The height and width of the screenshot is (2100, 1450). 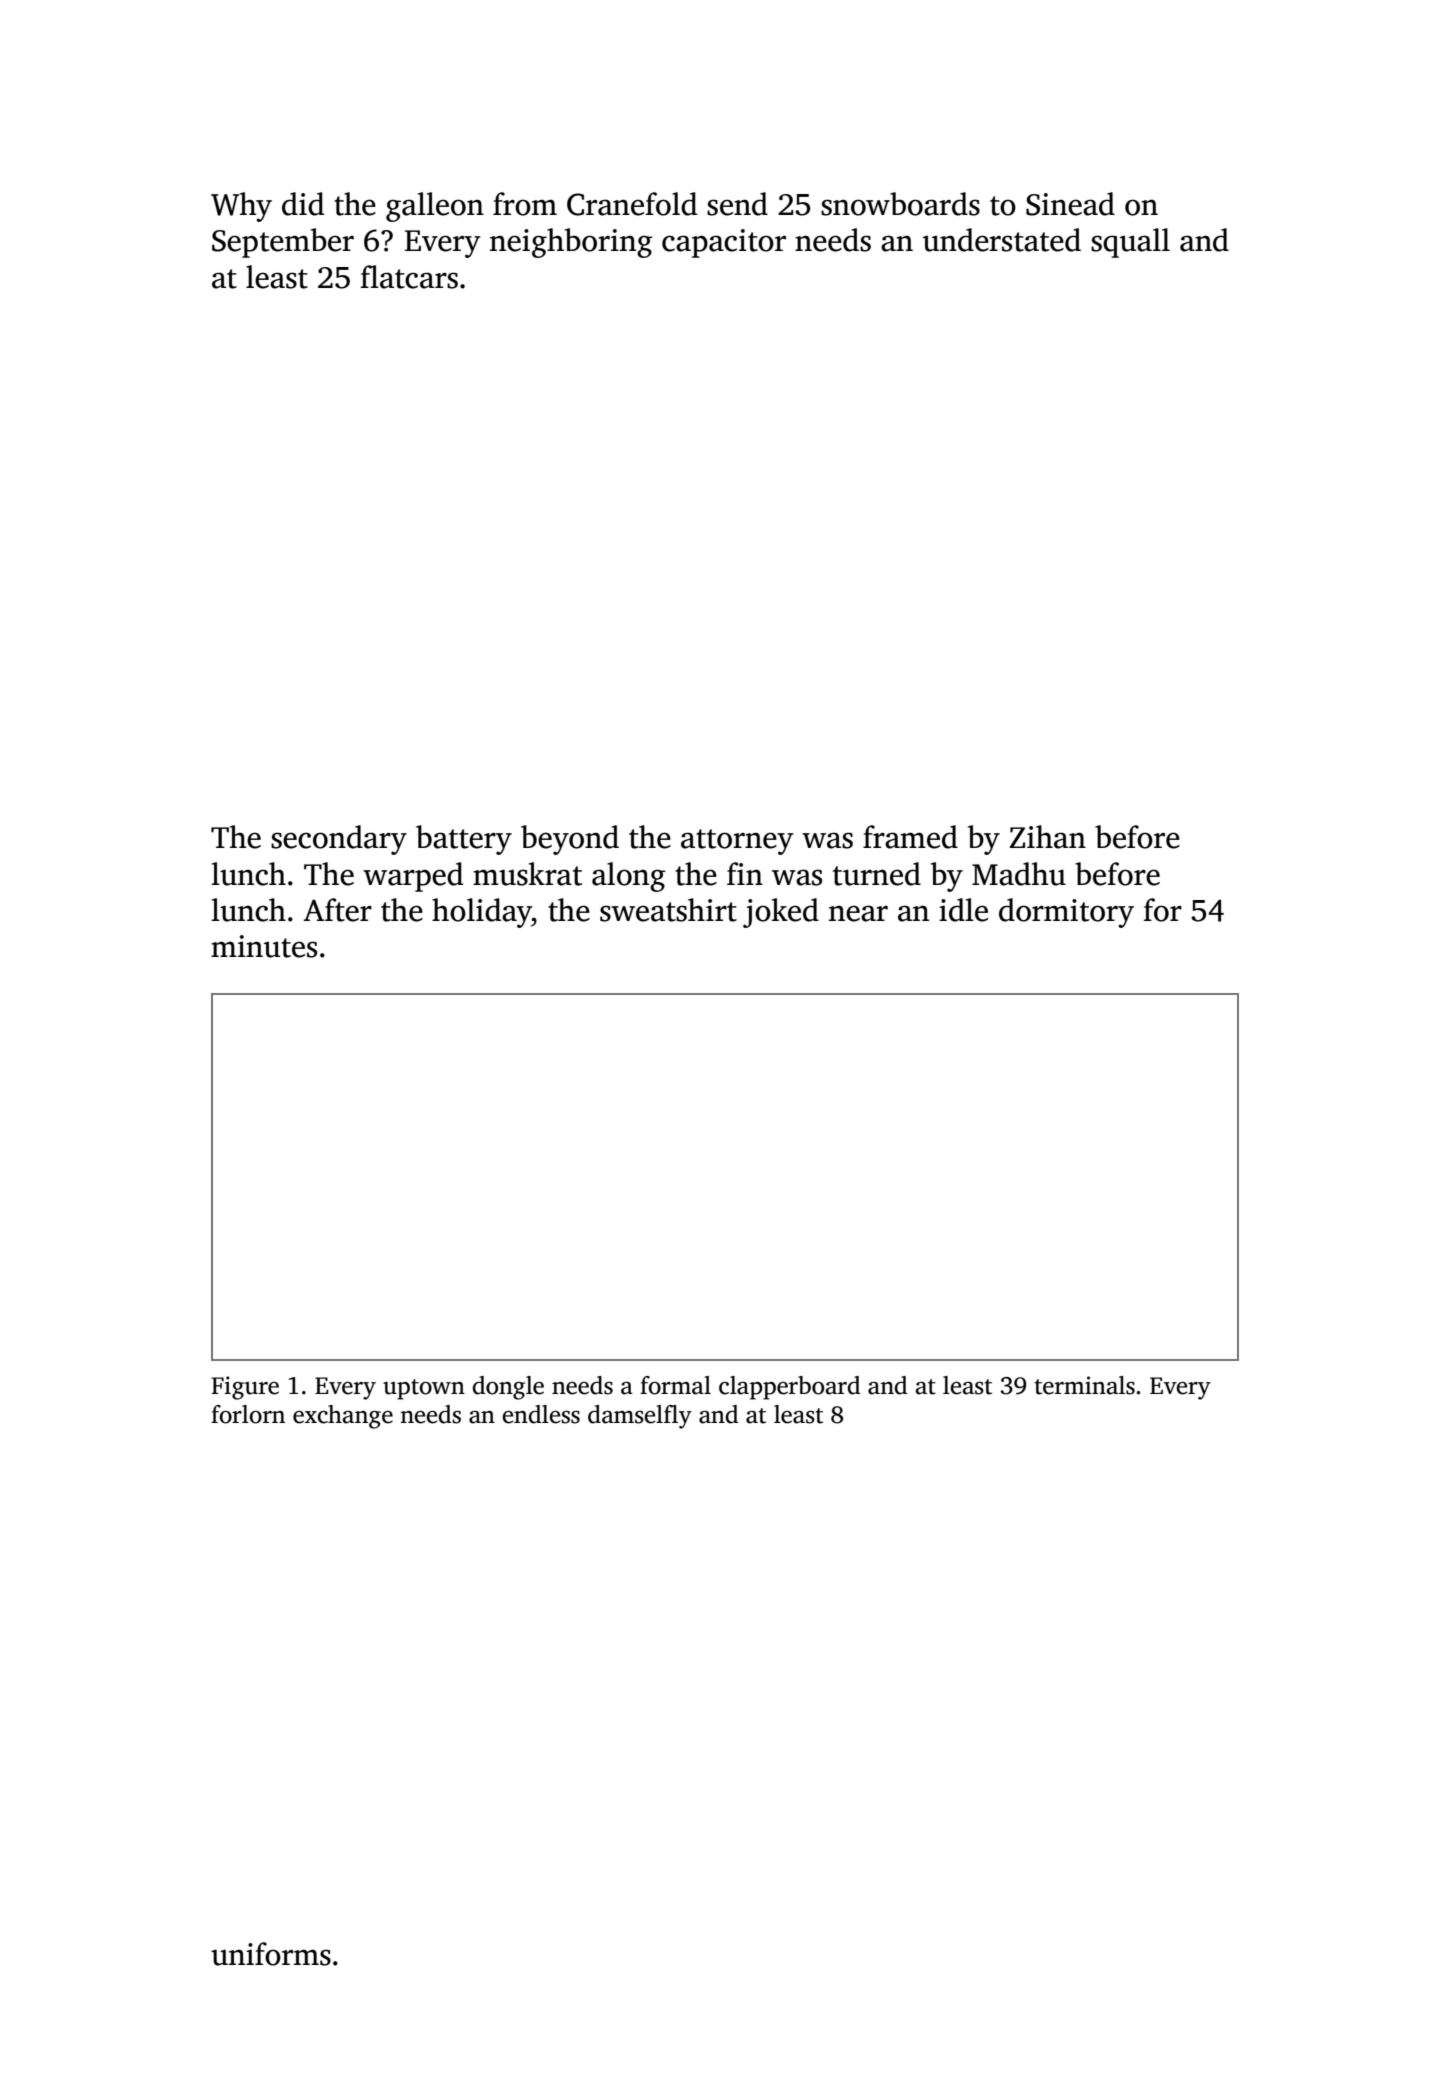 What do you see at coordinates (1070, 204) in the screenshot?
I see `Sinead` at bounding box center [1070, 204].
